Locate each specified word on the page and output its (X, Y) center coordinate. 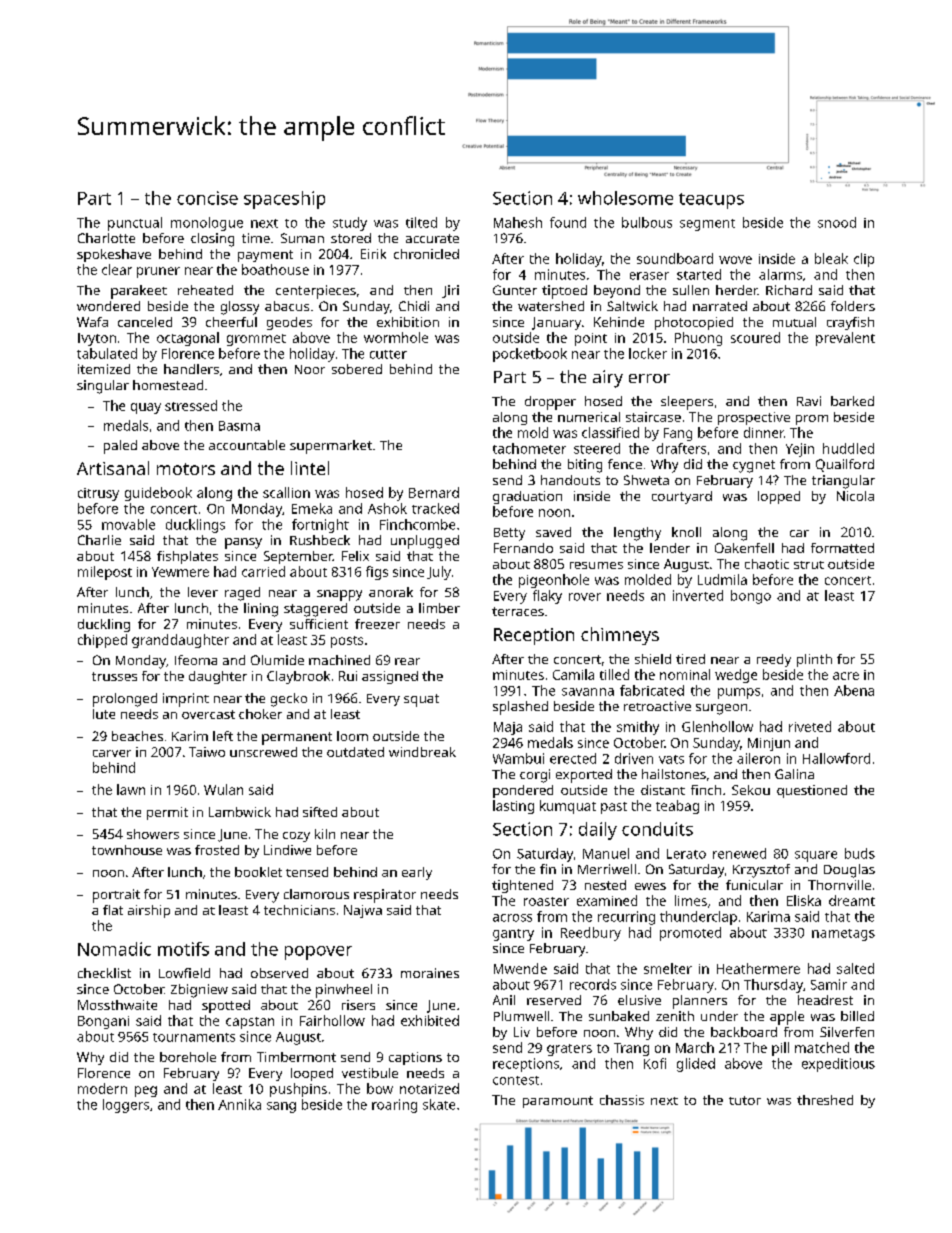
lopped (779, 497)
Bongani (103, 1022)
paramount (558, 1102)
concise (207, 198)
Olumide (277, 660)
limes (691, 900)
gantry (513, 935)
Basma (239, 426)
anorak (391, 592)
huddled (848, 448)
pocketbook (530, 355)
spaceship (284, 200)
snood (837, 222)
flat (113, 910)
